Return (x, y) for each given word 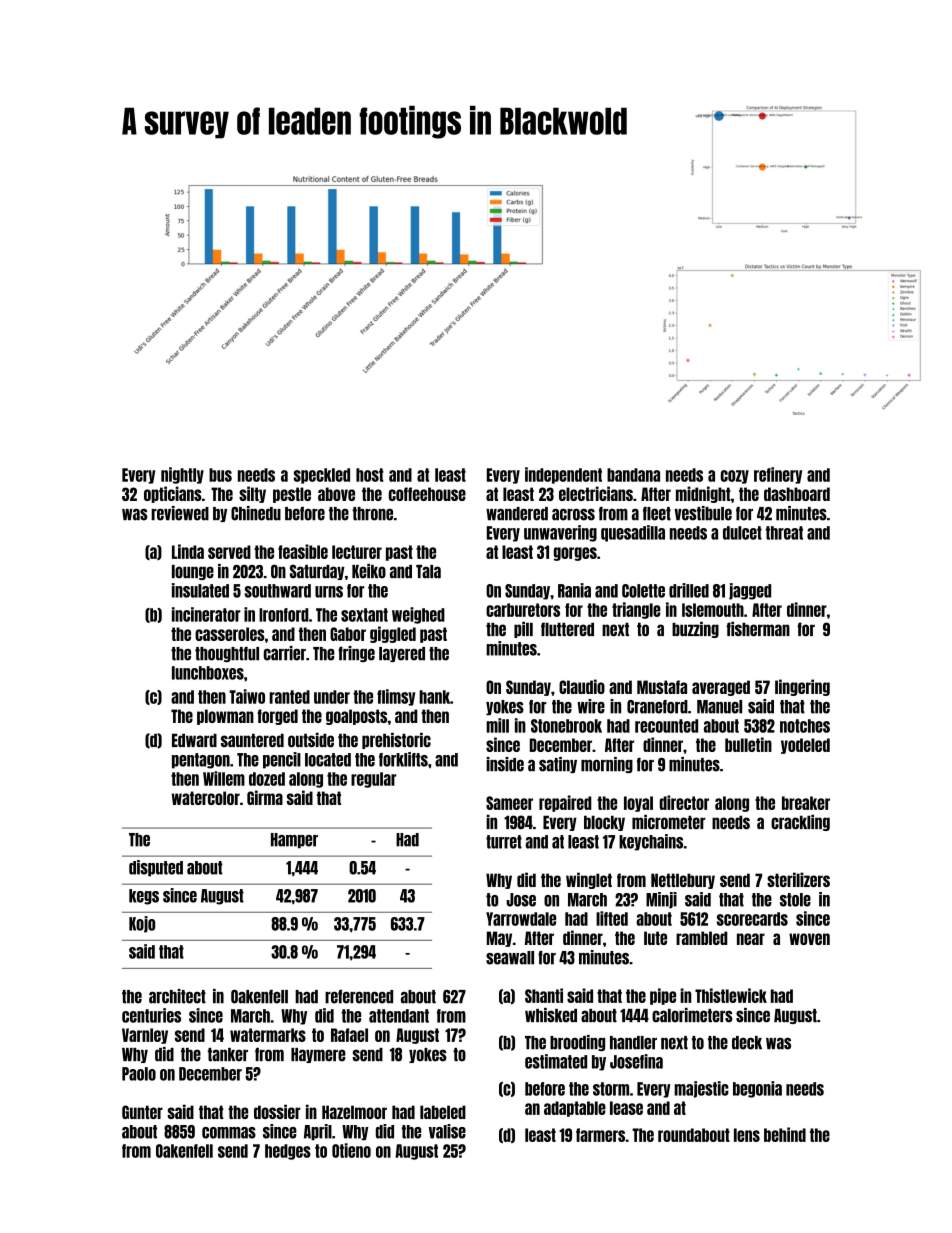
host (370, 475)
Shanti (544, 995)
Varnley (145, 1036)
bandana (633, 475)
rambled (701, 938)
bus (220, 475)
